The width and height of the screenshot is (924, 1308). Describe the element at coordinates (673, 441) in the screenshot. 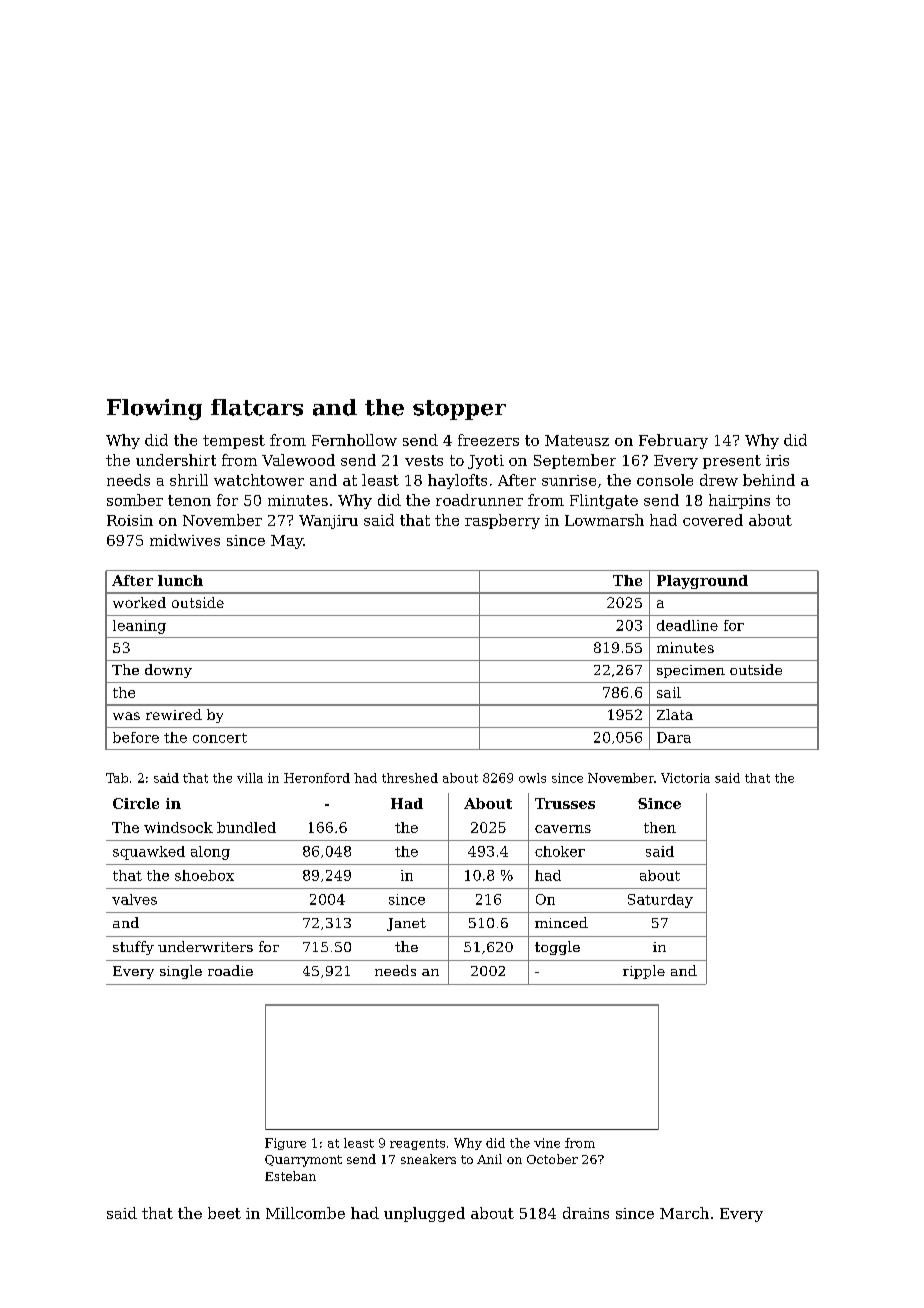

I see `February` at that location.
